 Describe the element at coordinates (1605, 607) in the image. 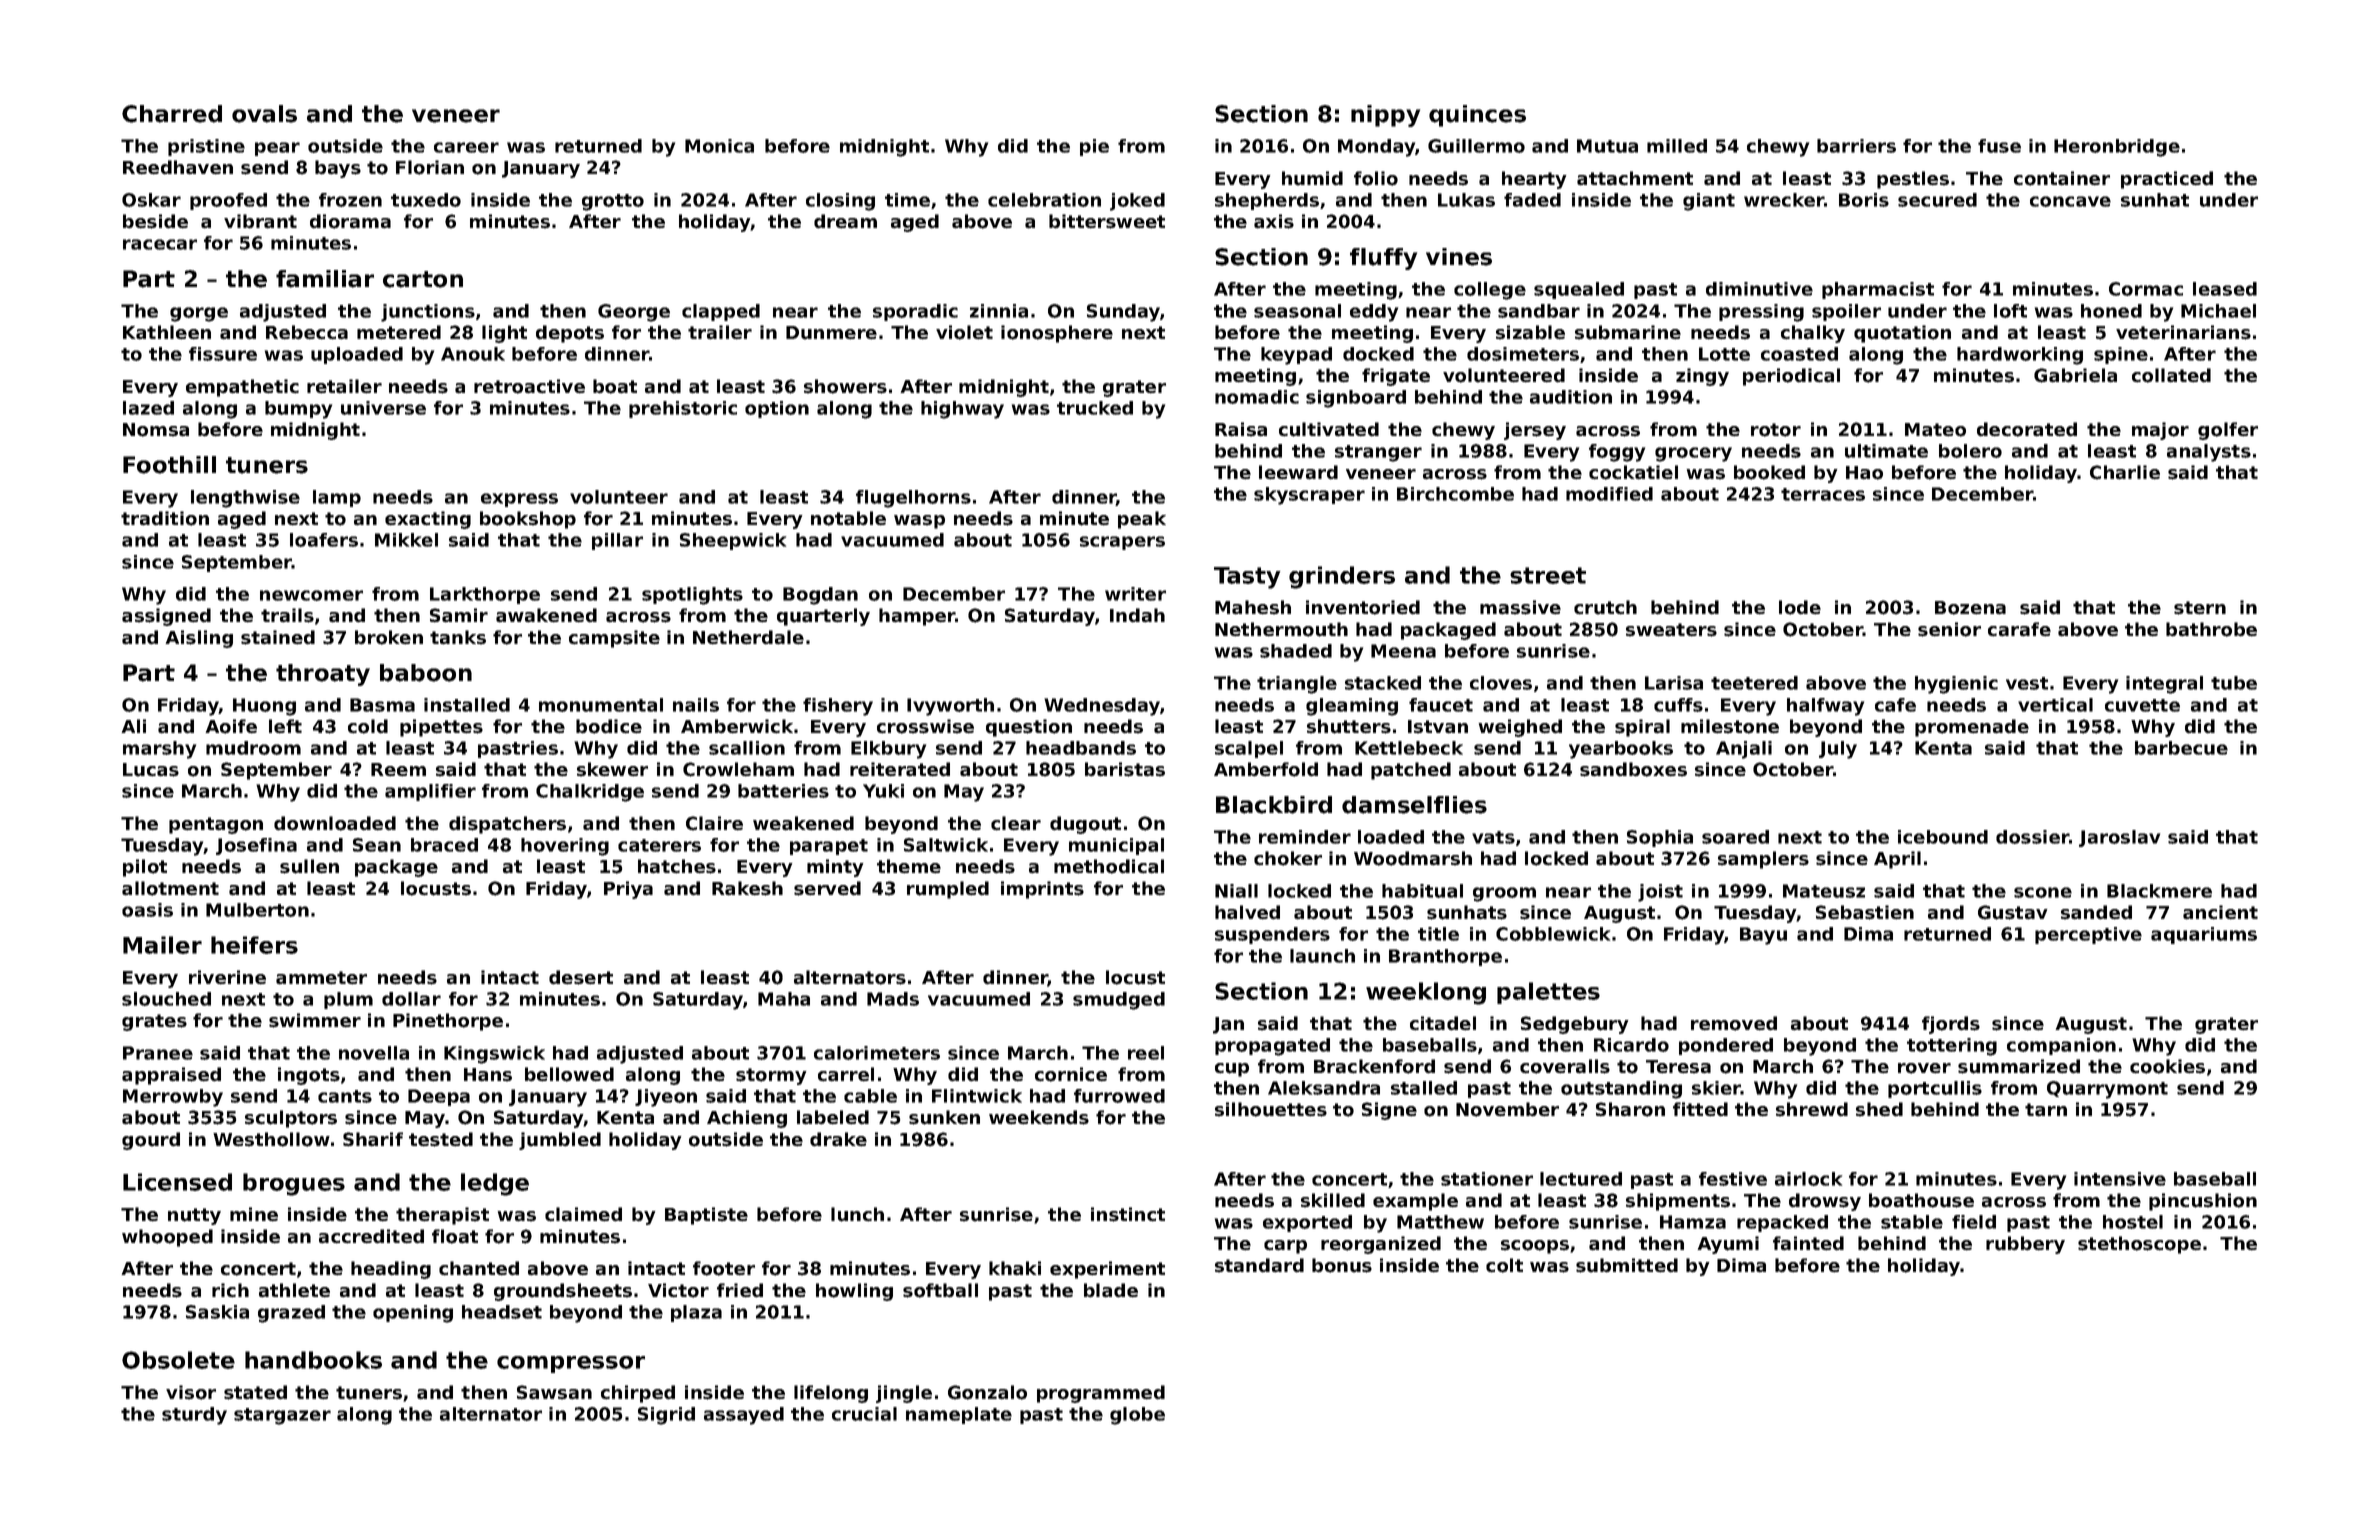

I see `crutch` at that location.
